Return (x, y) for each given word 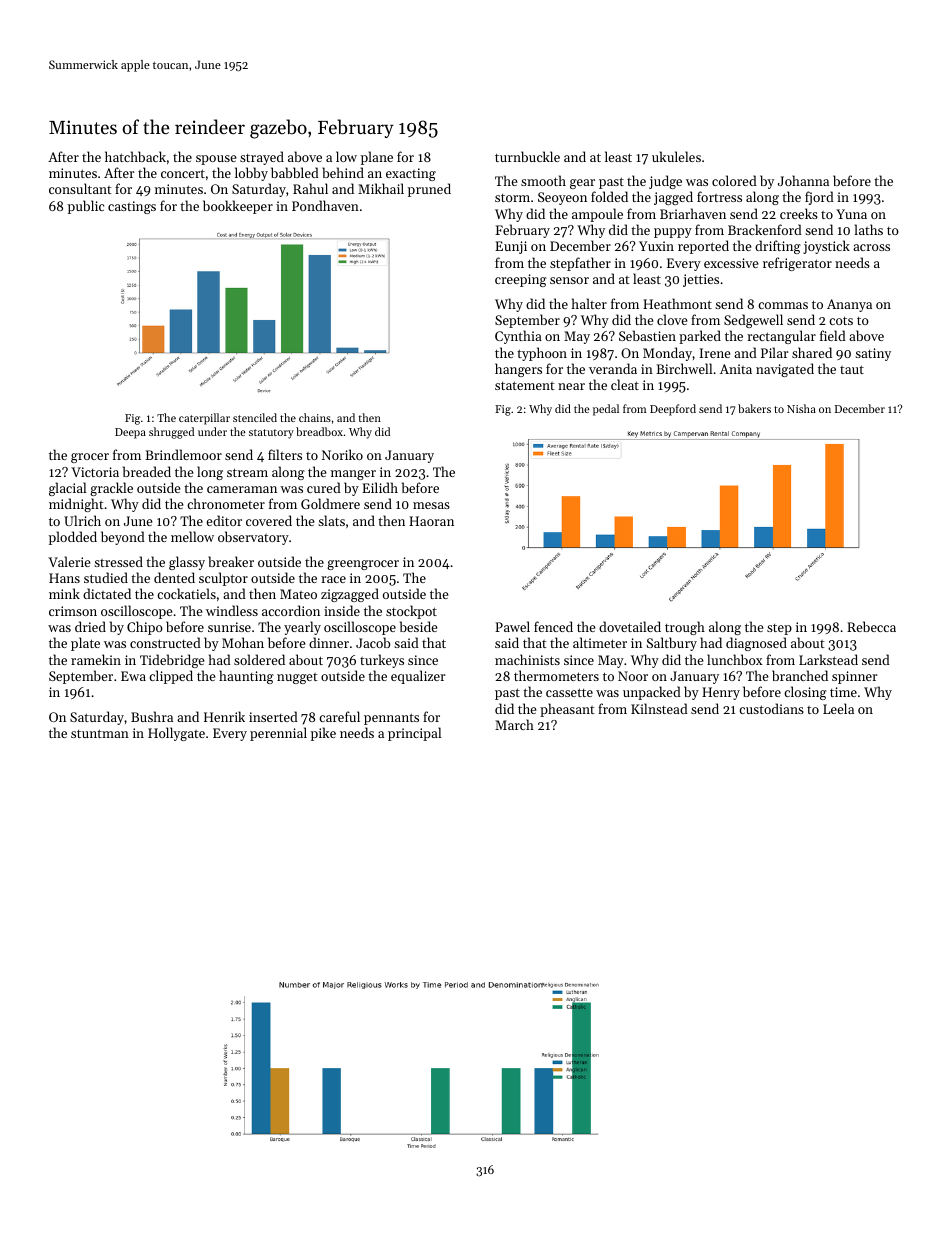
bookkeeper (238, 207)
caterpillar (204, 419)
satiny (873, 354)
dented (174, 577)
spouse (216, 160)
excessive (731, 263)
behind (343, 172)
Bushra (152, 716)
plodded (73, 538)
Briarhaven (693, 213)
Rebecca (871, 626)
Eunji (511, 247)
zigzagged (350, 595)
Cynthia (518, 337)
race (333, 579)
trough (685, 628)
